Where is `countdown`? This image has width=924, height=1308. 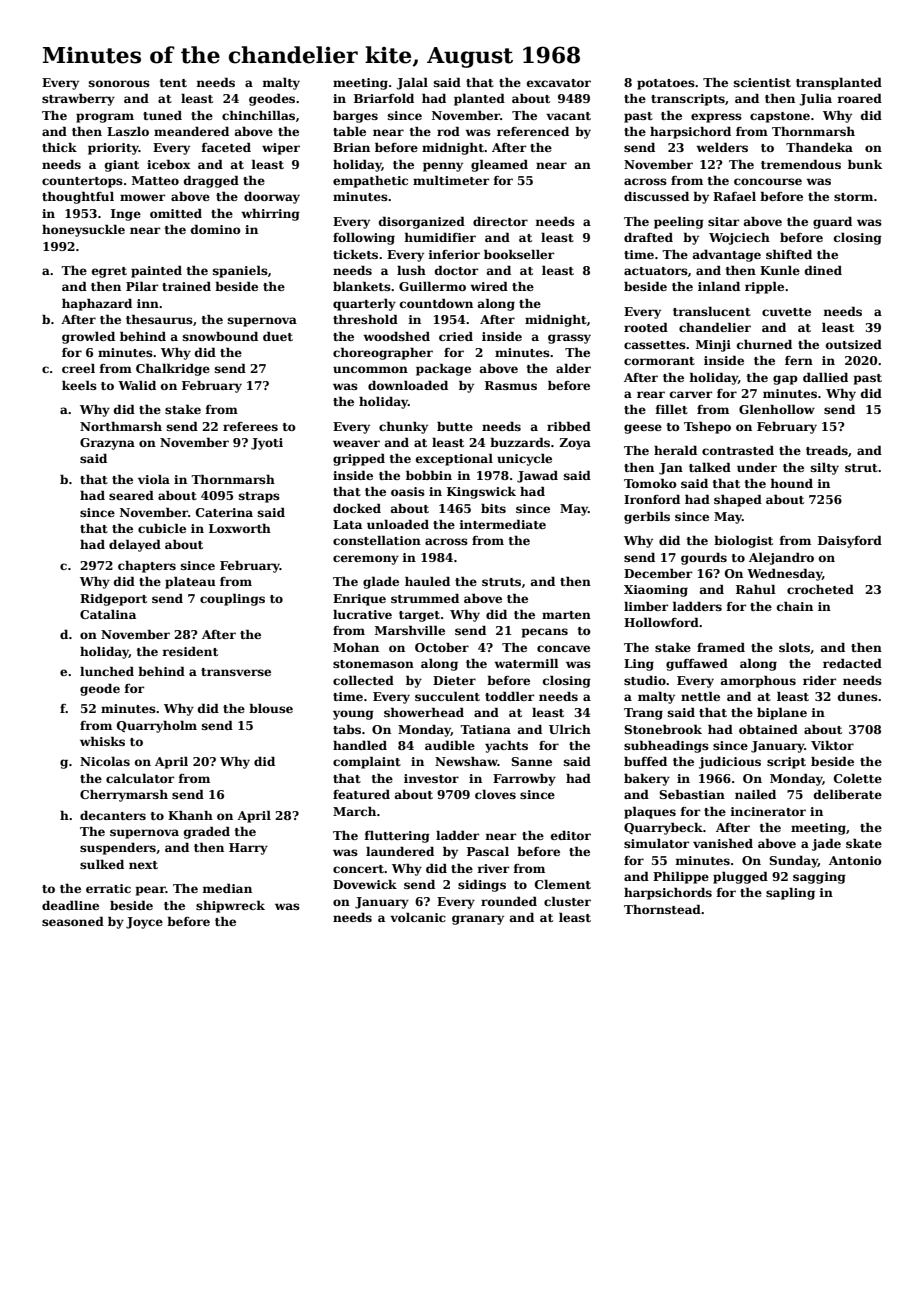
countdown is located at coordinates (436, 303).
